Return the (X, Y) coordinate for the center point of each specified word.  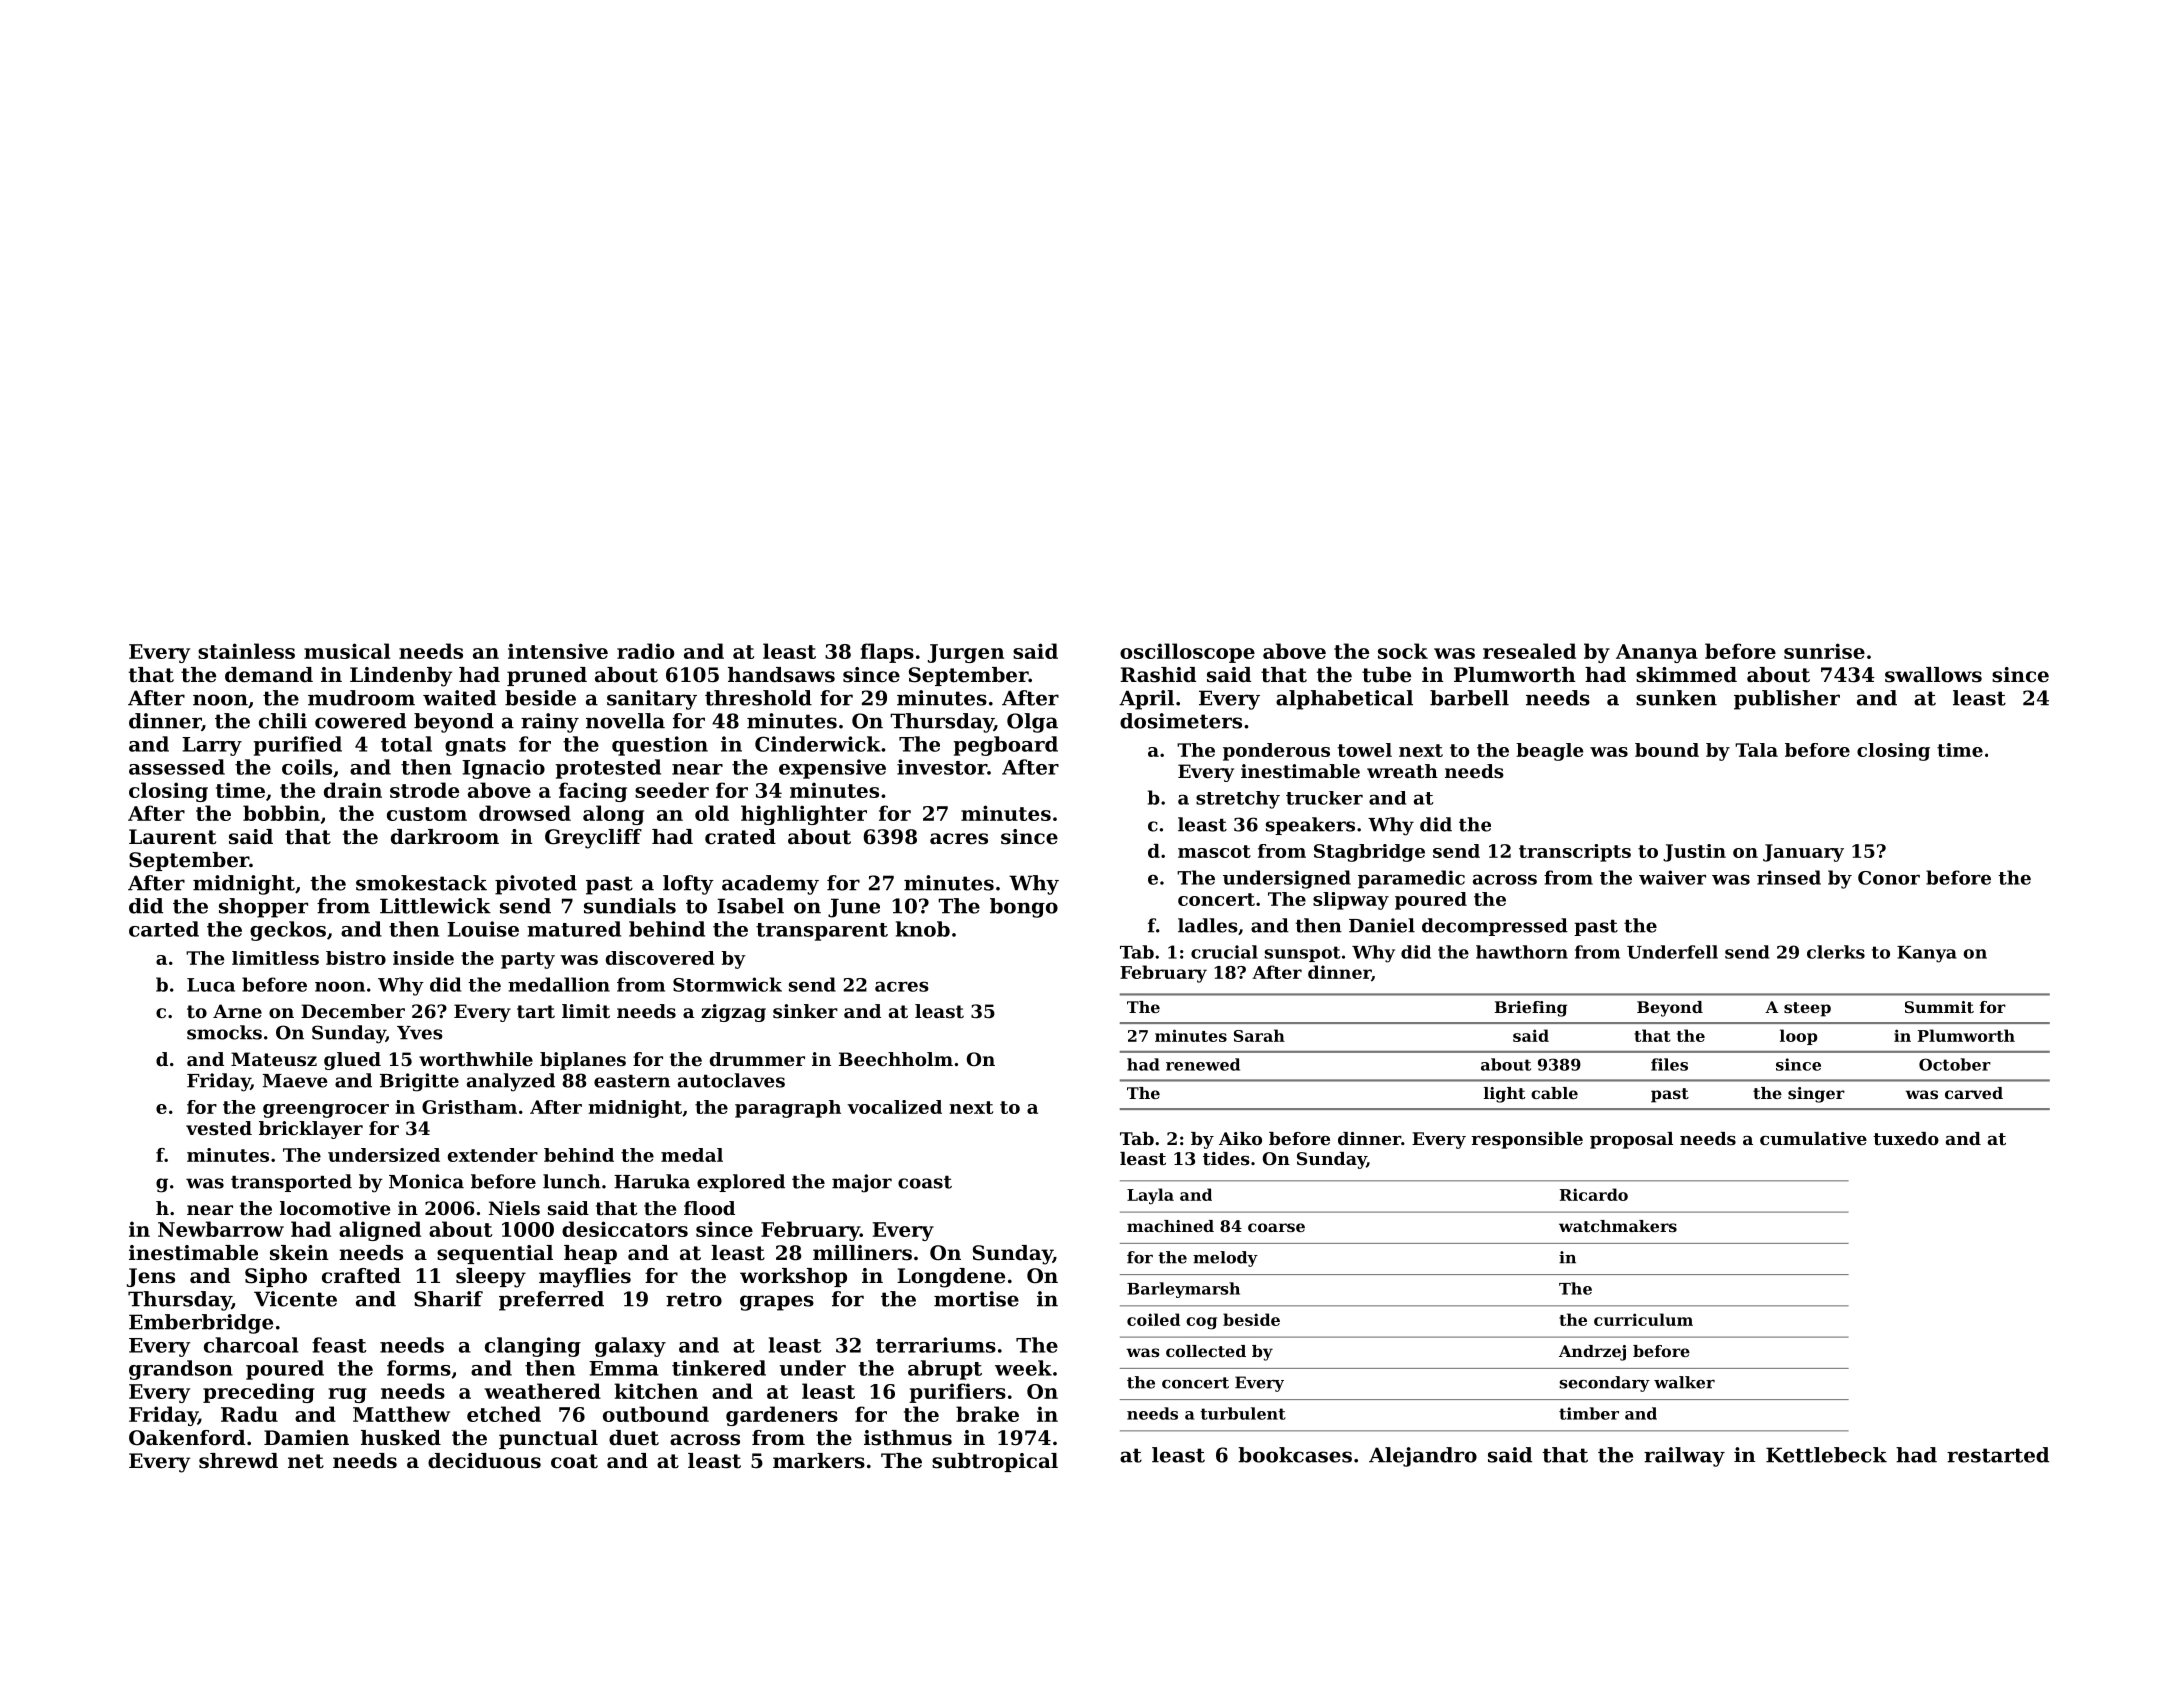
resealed (1529, 651)
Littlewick (435, 906)
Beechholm (896, 1059)
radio (645, 651)
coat (574, 1461)
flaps (887, 653)
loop (1798, 1037)
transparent (822, 932)
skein (299, 1253)
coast (925, 1182)
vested (219, 1128)
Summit (1939, 1007)
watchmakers (1618, 1226)
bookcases (1295, 1455)
